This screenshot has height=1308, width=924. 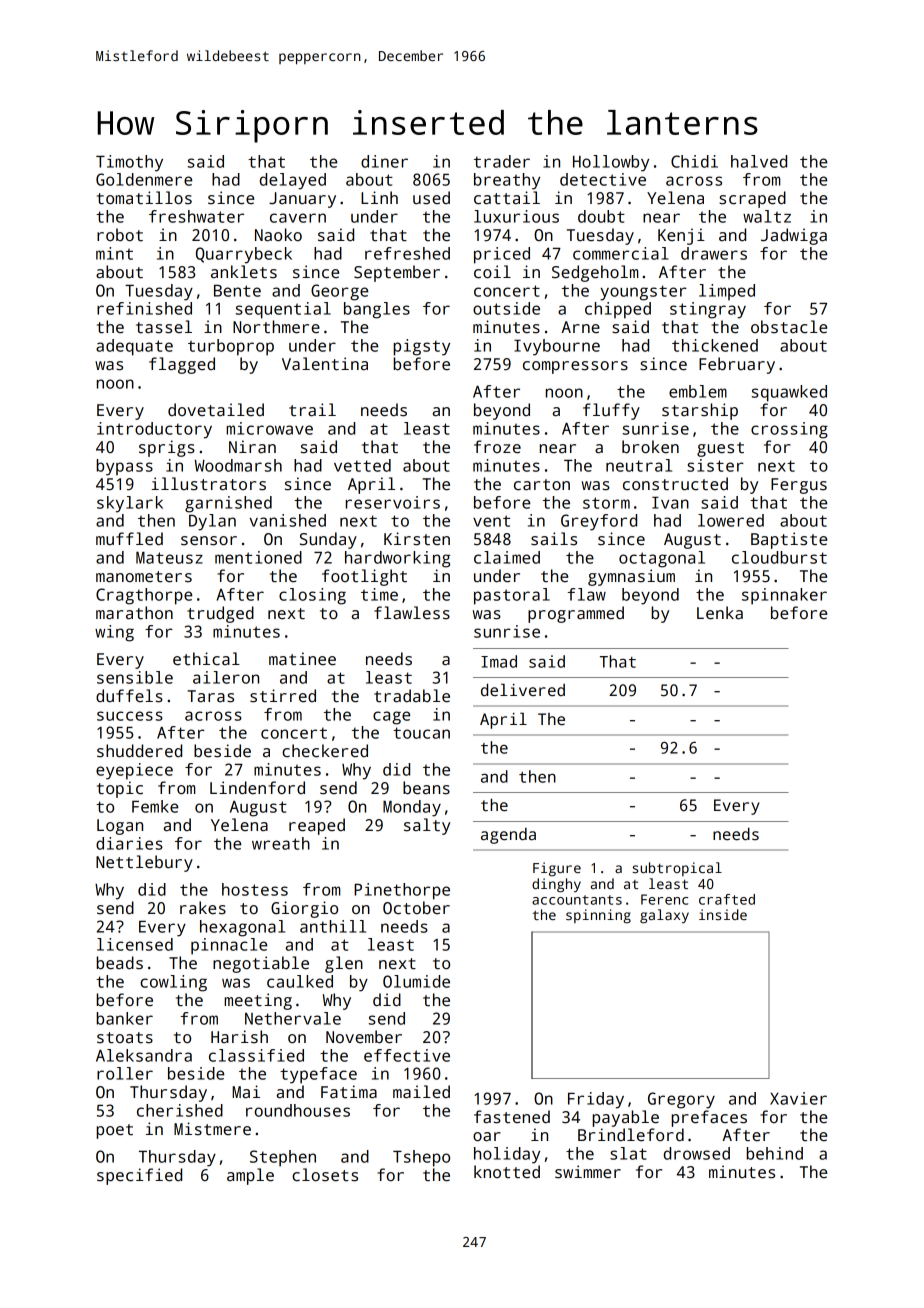 I want to click on shuddered, so click(x=139, y=751).
